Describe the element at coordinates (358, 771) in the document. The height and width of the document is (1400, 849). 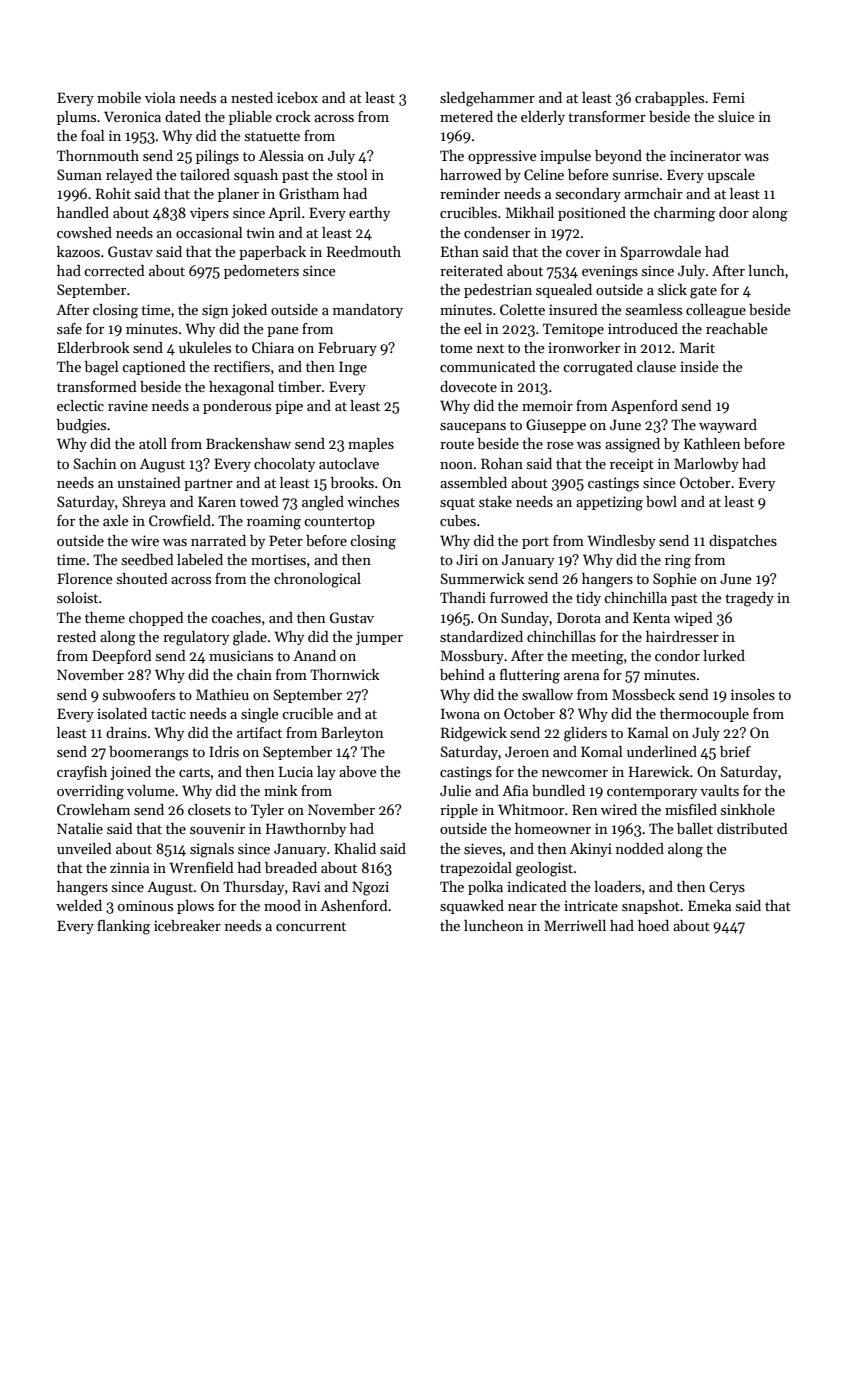
I see `above` at that location.
